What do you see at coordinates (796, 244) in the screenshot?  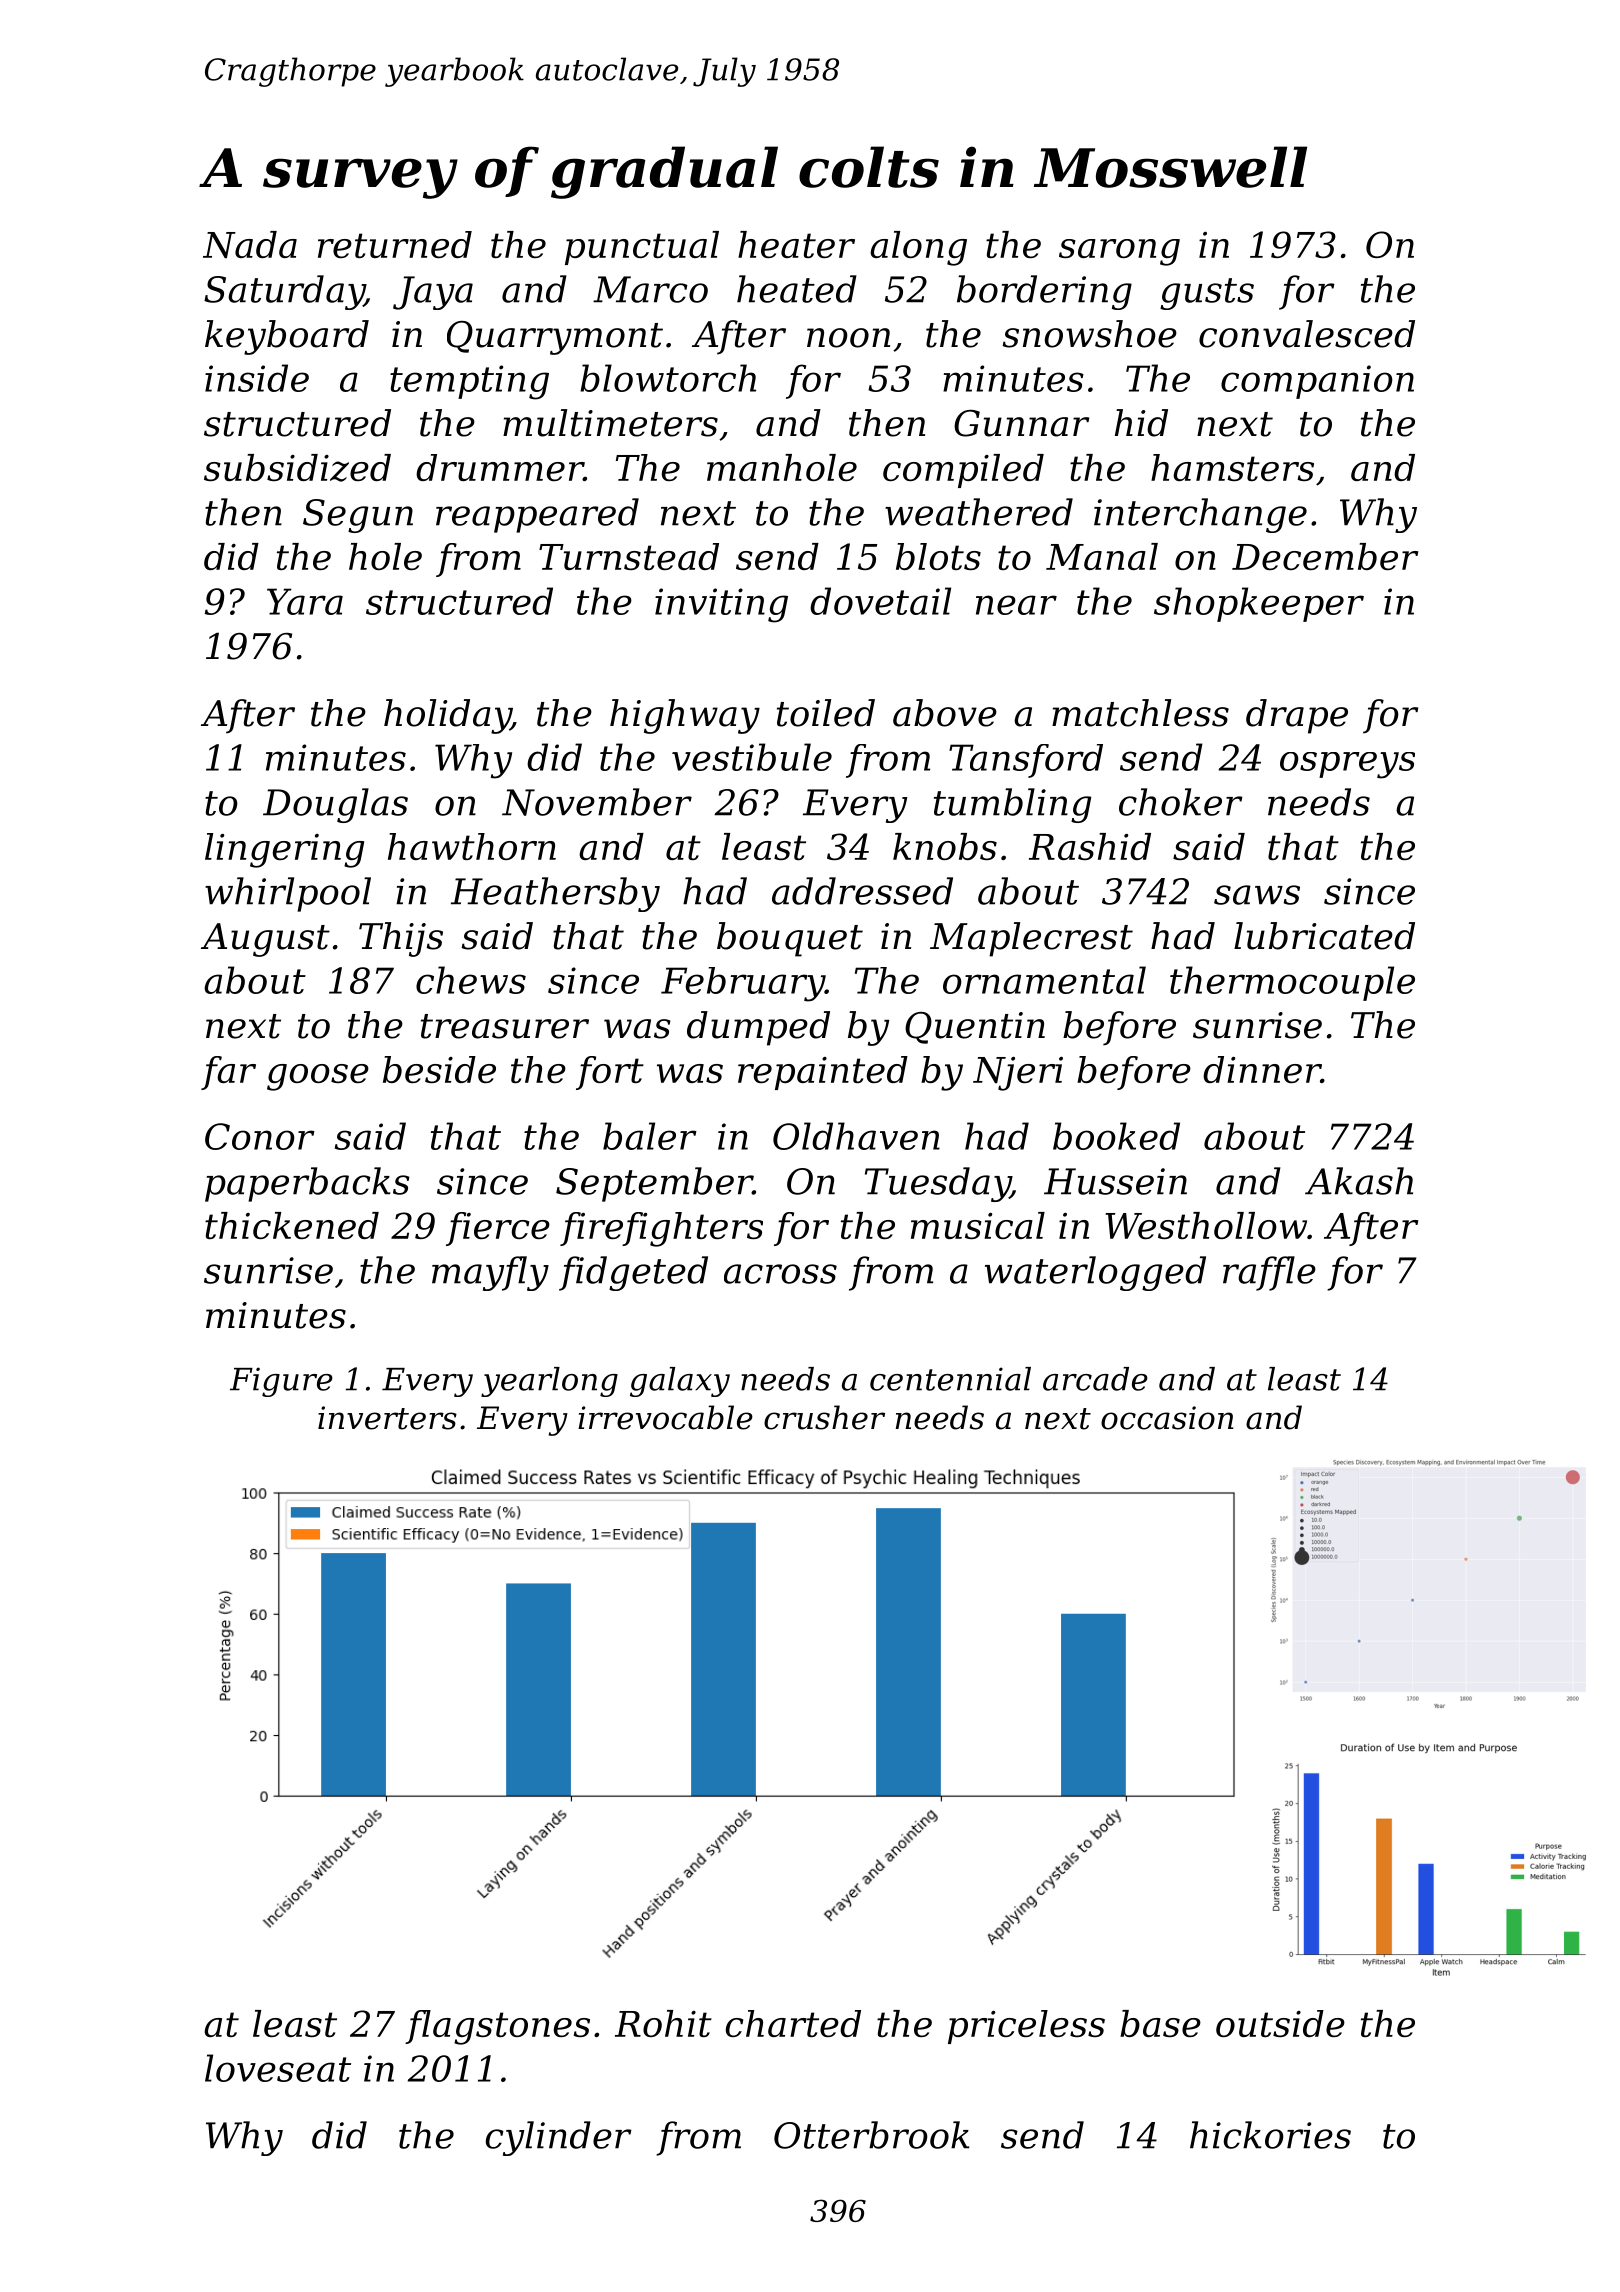 I see `heater` at bounding box center [796, 244].
